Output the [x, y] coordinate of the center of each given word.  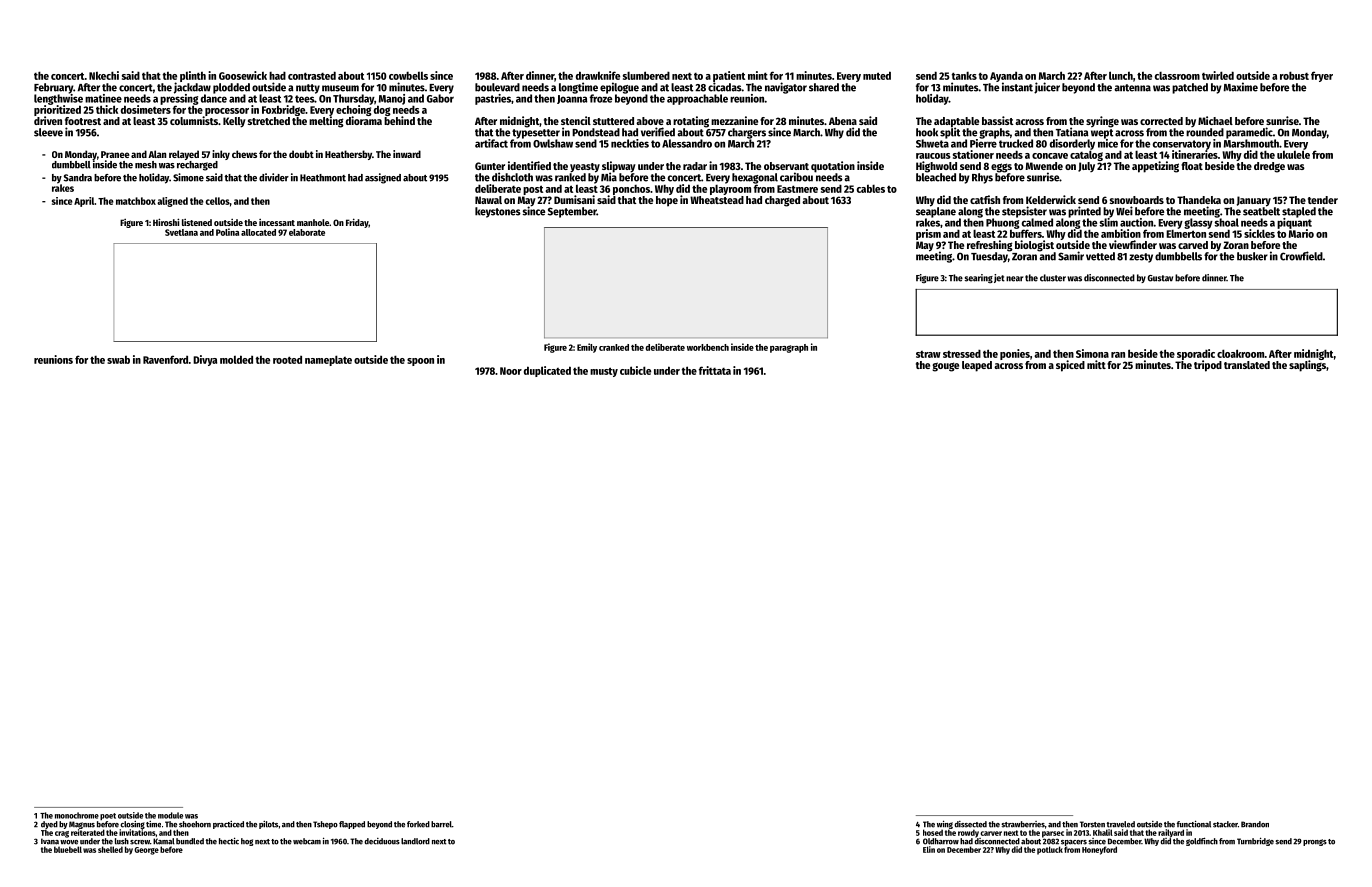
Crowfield [1301, 256]
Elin [929, 849]
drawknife [598, 75]
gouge [945, 367]
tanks [964, 76]
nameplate [328, 360]
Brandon [1255, 824]
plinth [193, 76]
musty [604, 372]
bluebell [68, 849]
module [170, 815]
